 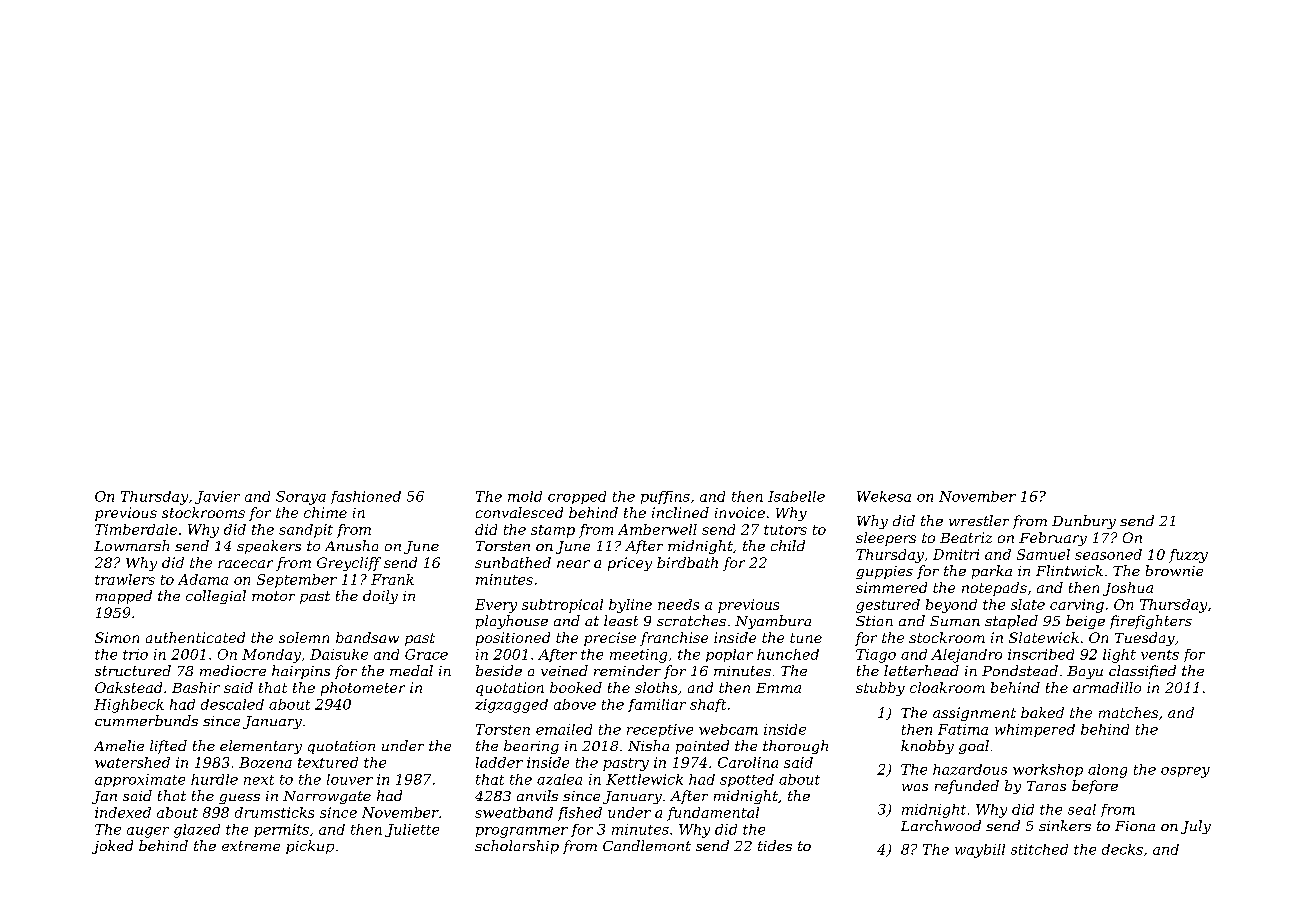 I want to click on thorough, so click(x=795, y=747).
